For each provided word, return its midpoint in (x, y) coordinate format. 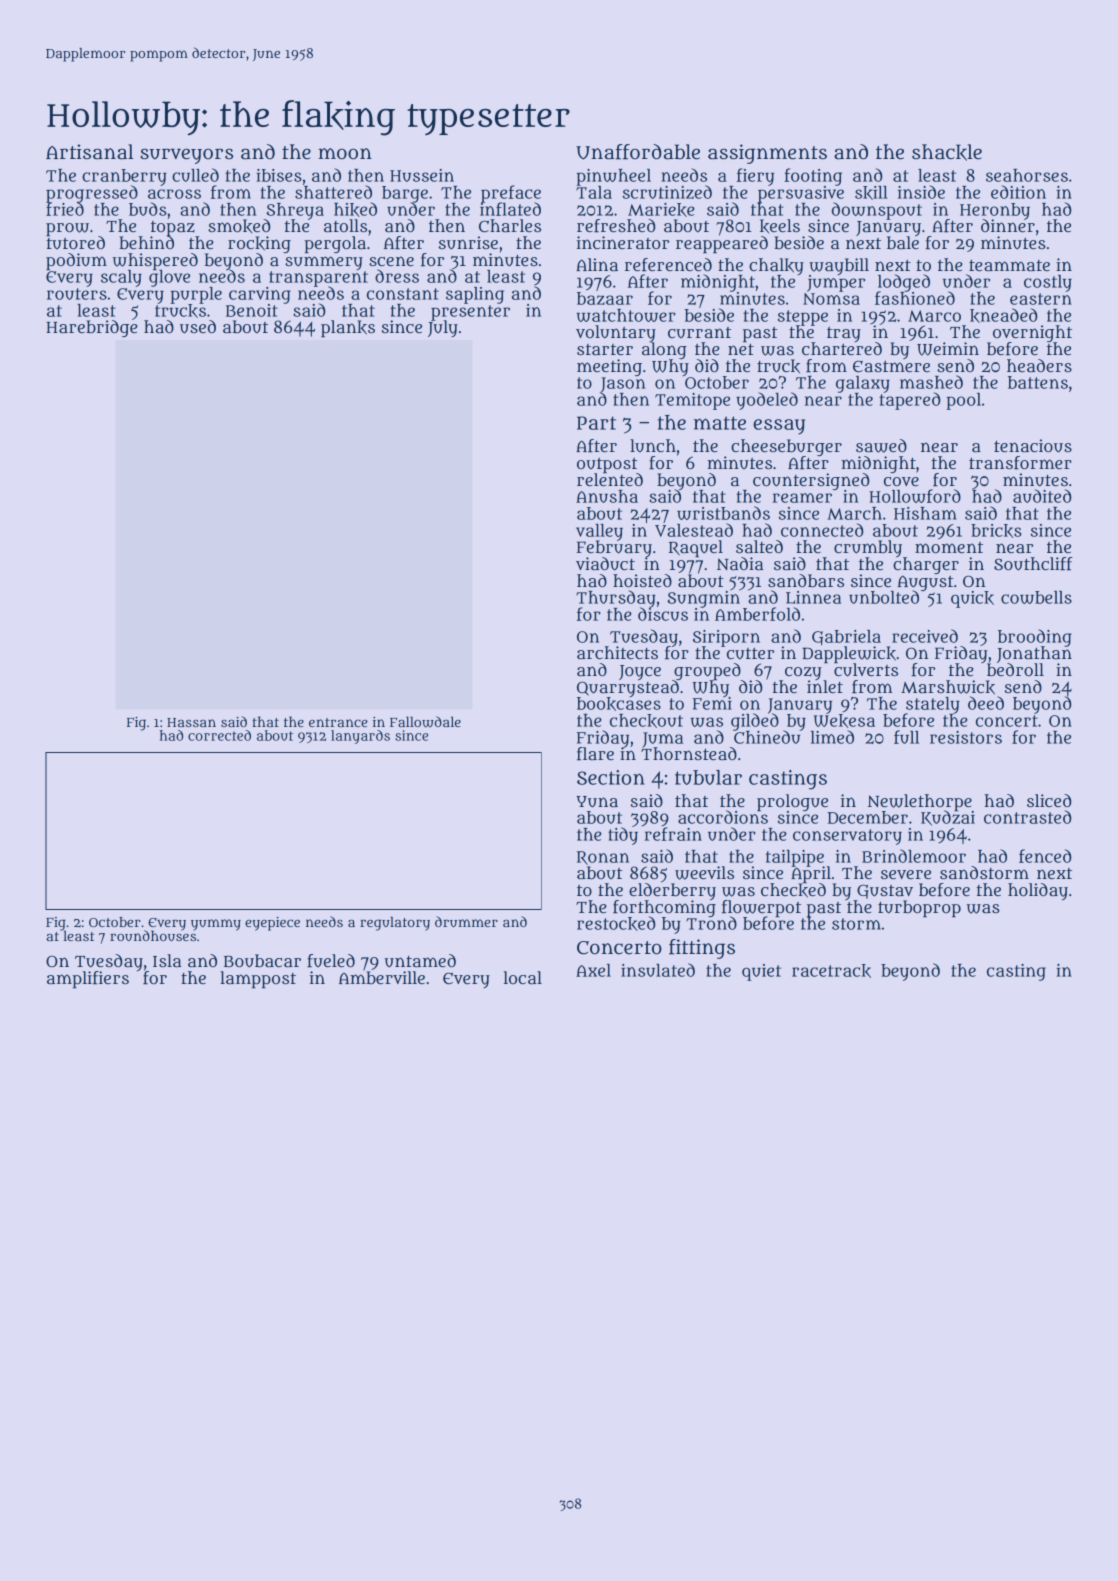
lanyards (360, 737)
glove (169, 278)
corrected (219, 735)
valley (599, 532)
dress (397, 276)
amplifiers (88, 979)
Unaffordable (638, 152)
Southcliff (1033, 564)
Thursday (616, 599)
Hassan (191, 722)
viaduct (605, 564)
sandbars (806, 580)
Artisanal (89, 152)
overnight (1032, 333)
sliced (1049, 800)
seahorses (1027, 175)
